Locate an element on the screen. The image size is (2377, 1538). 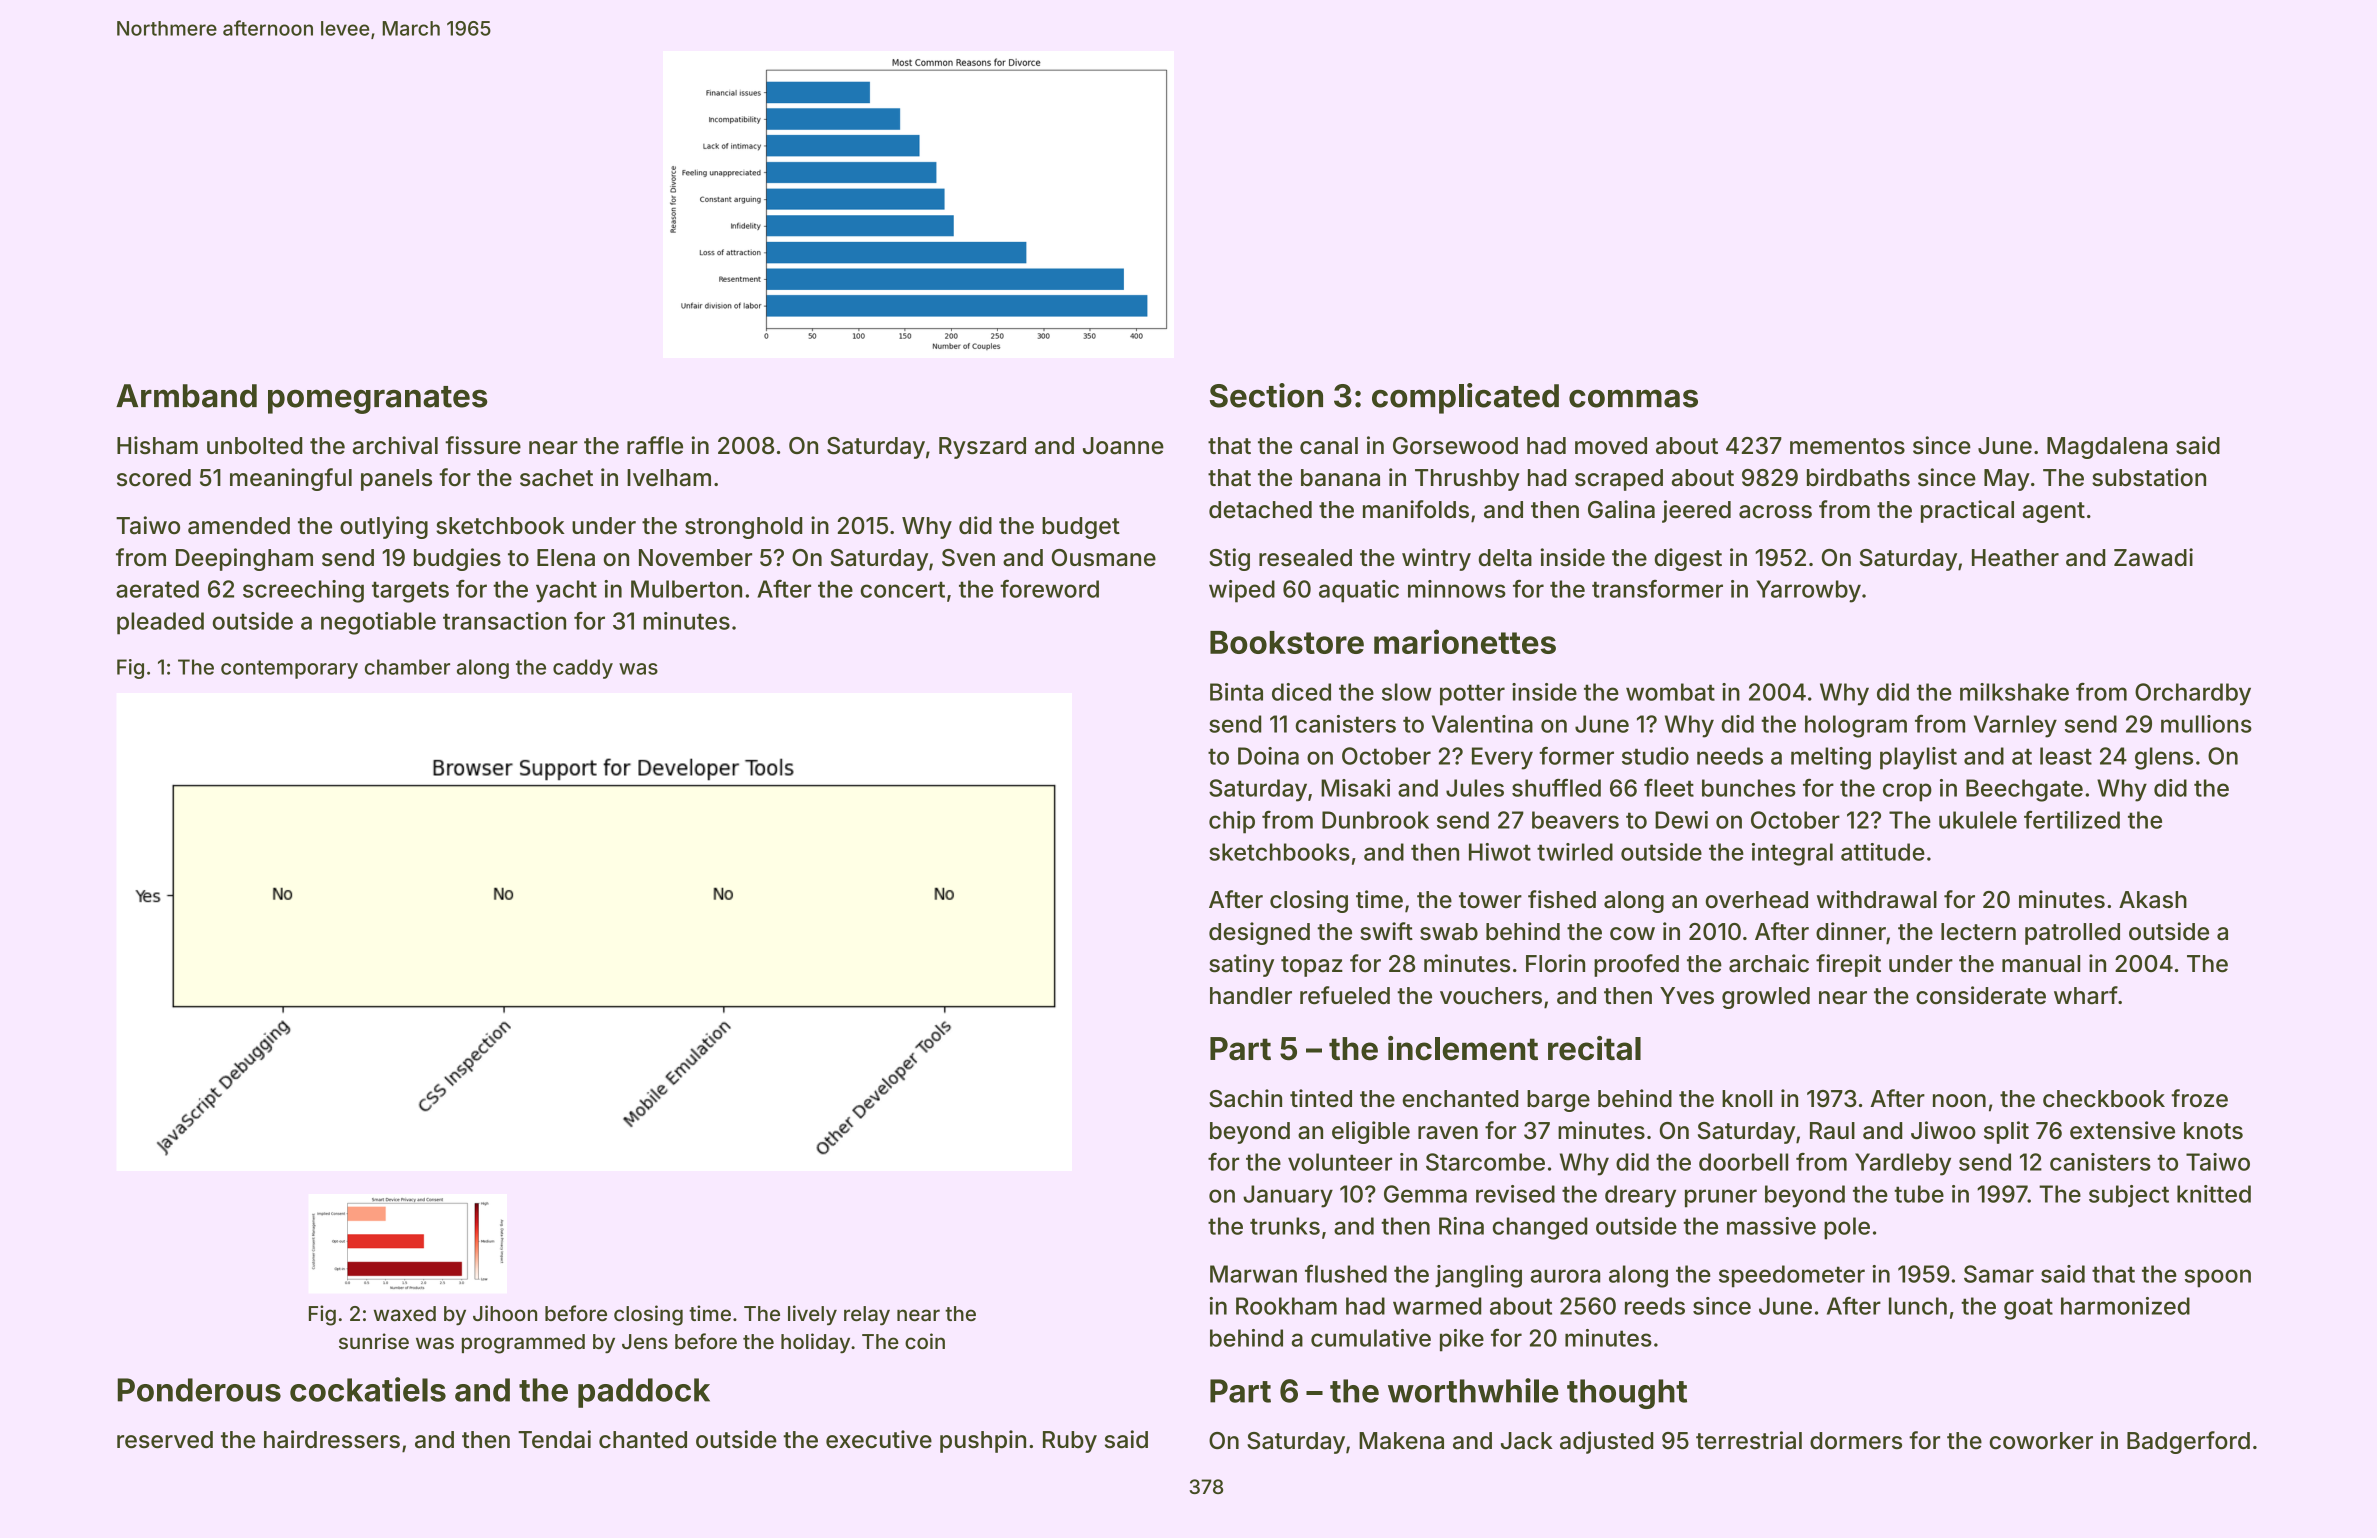
Ruby is located at coordinates (1070, 1442).
